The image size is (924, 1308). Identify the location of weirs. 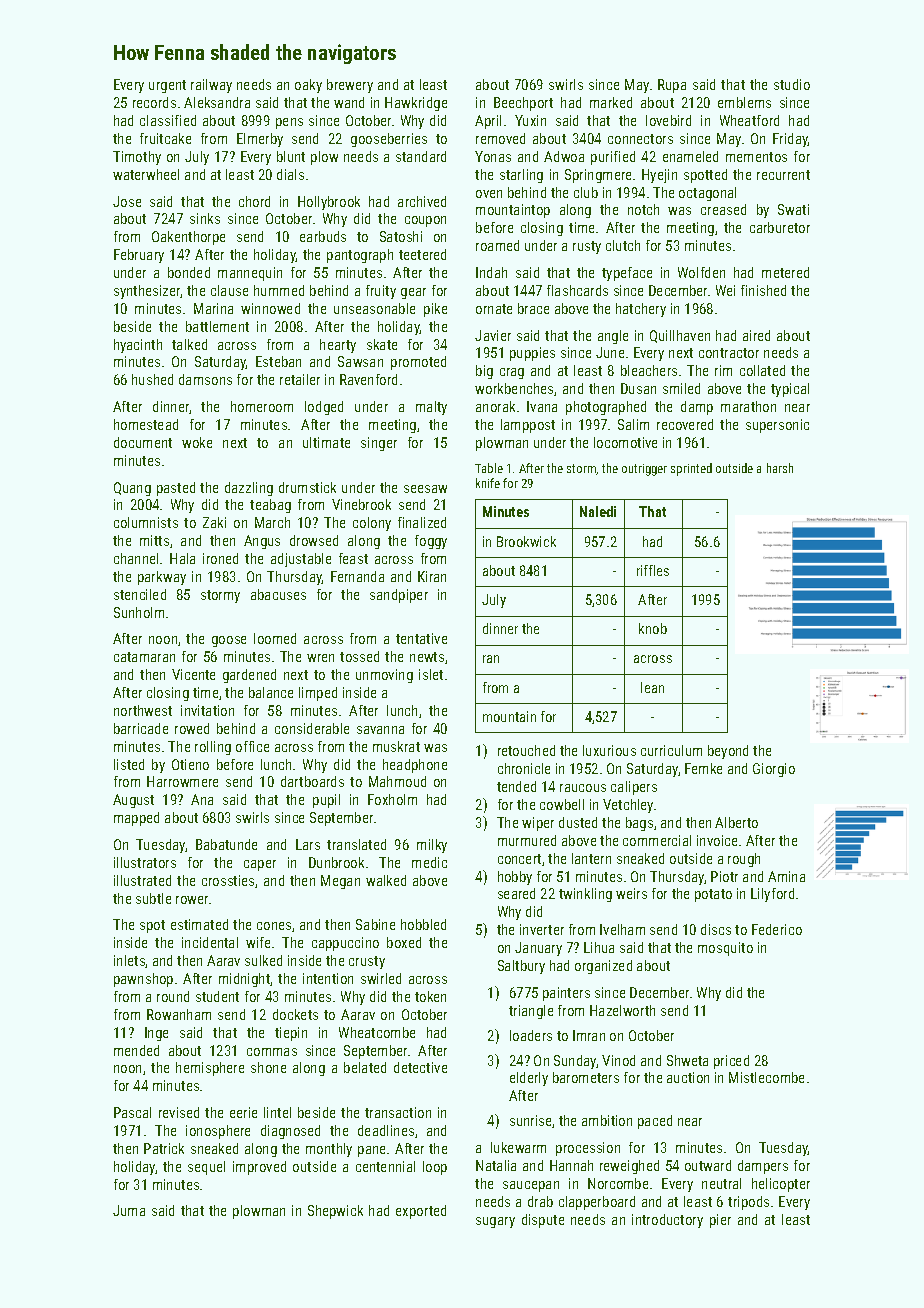
(631, 893).
